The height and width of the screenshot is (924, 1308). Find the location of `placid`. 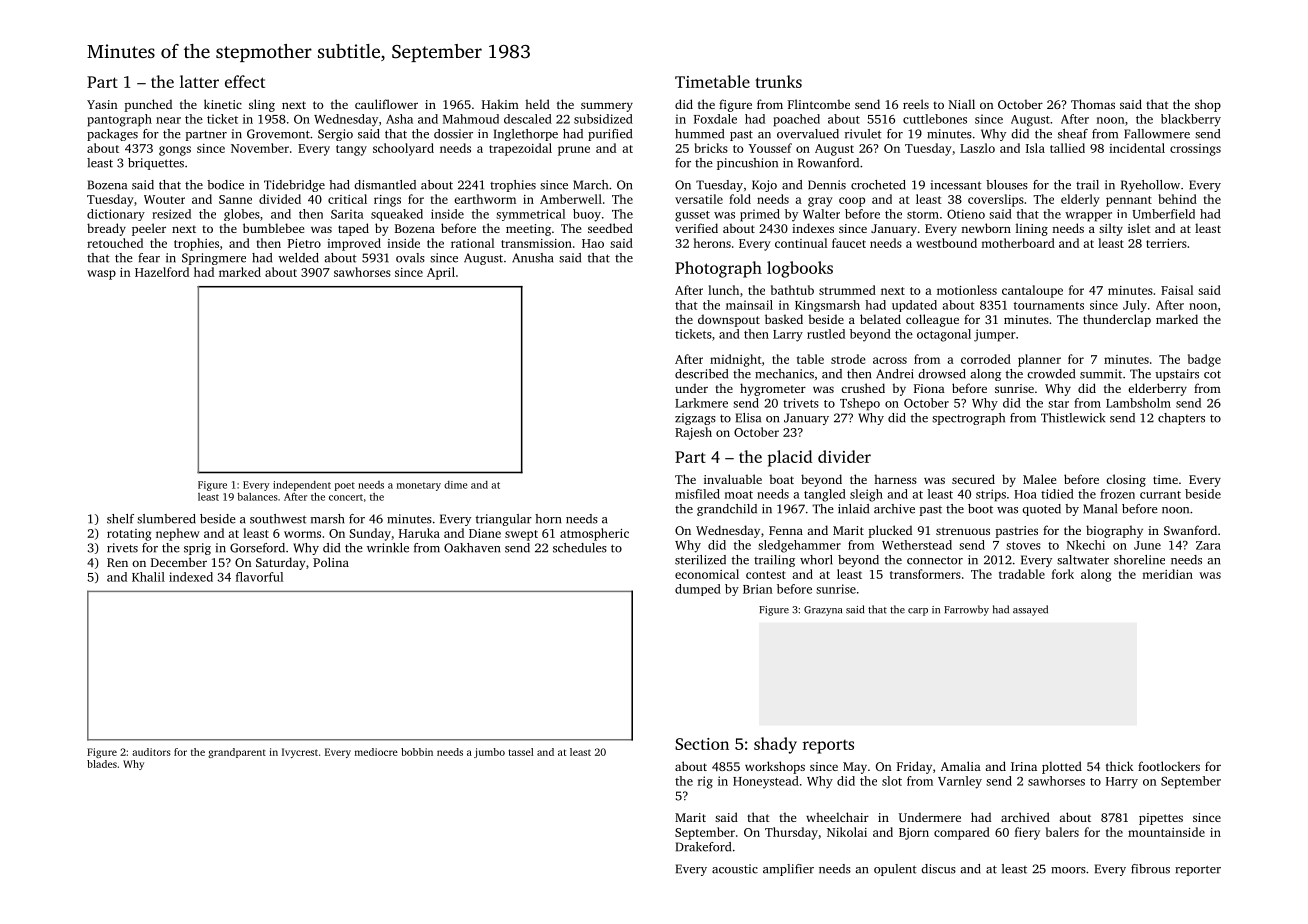

placid is located at coordinates (790, 458).
